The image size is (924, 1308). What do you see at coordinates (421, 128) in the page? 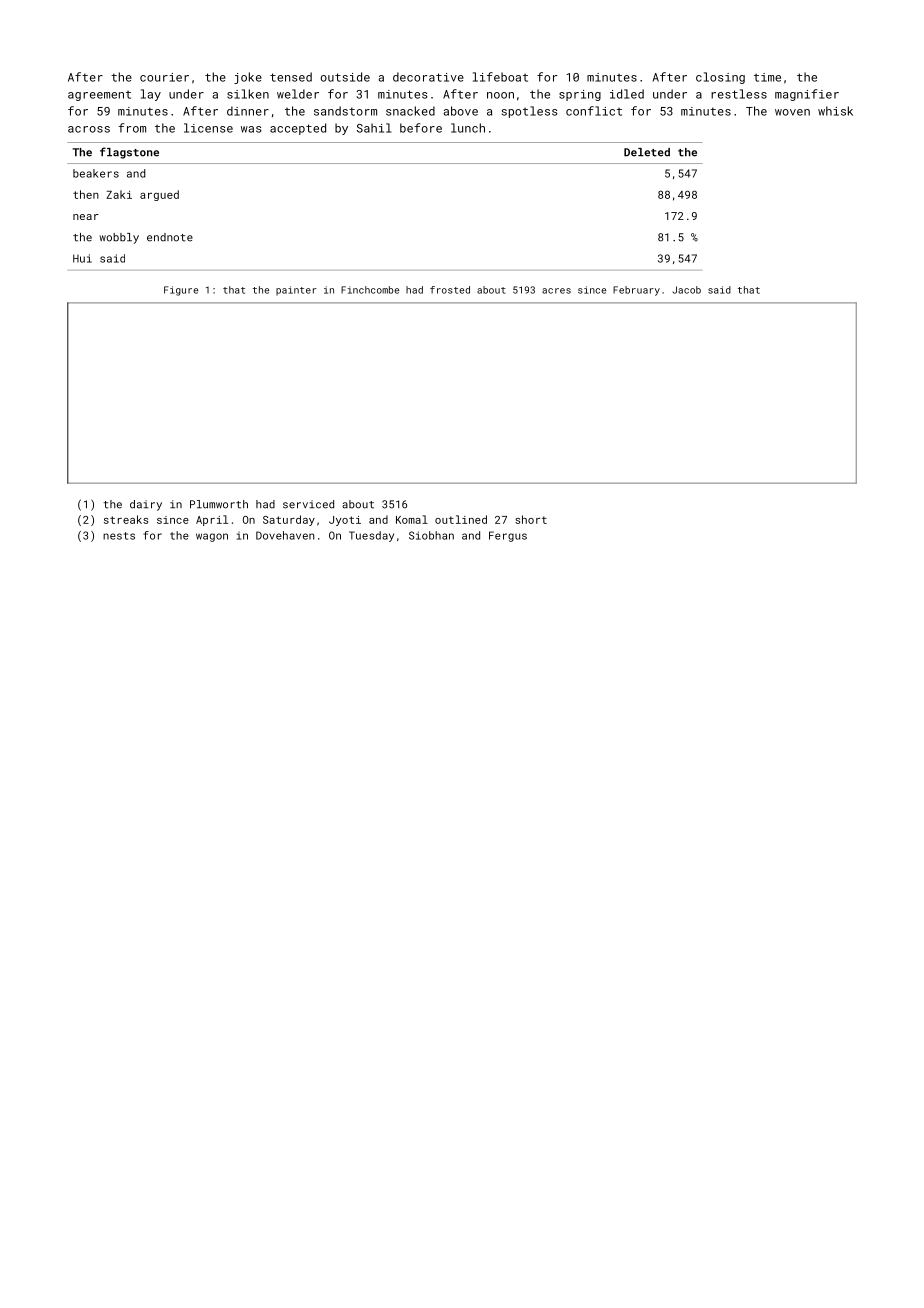
I see `before` at bounding box center [421, 128].
